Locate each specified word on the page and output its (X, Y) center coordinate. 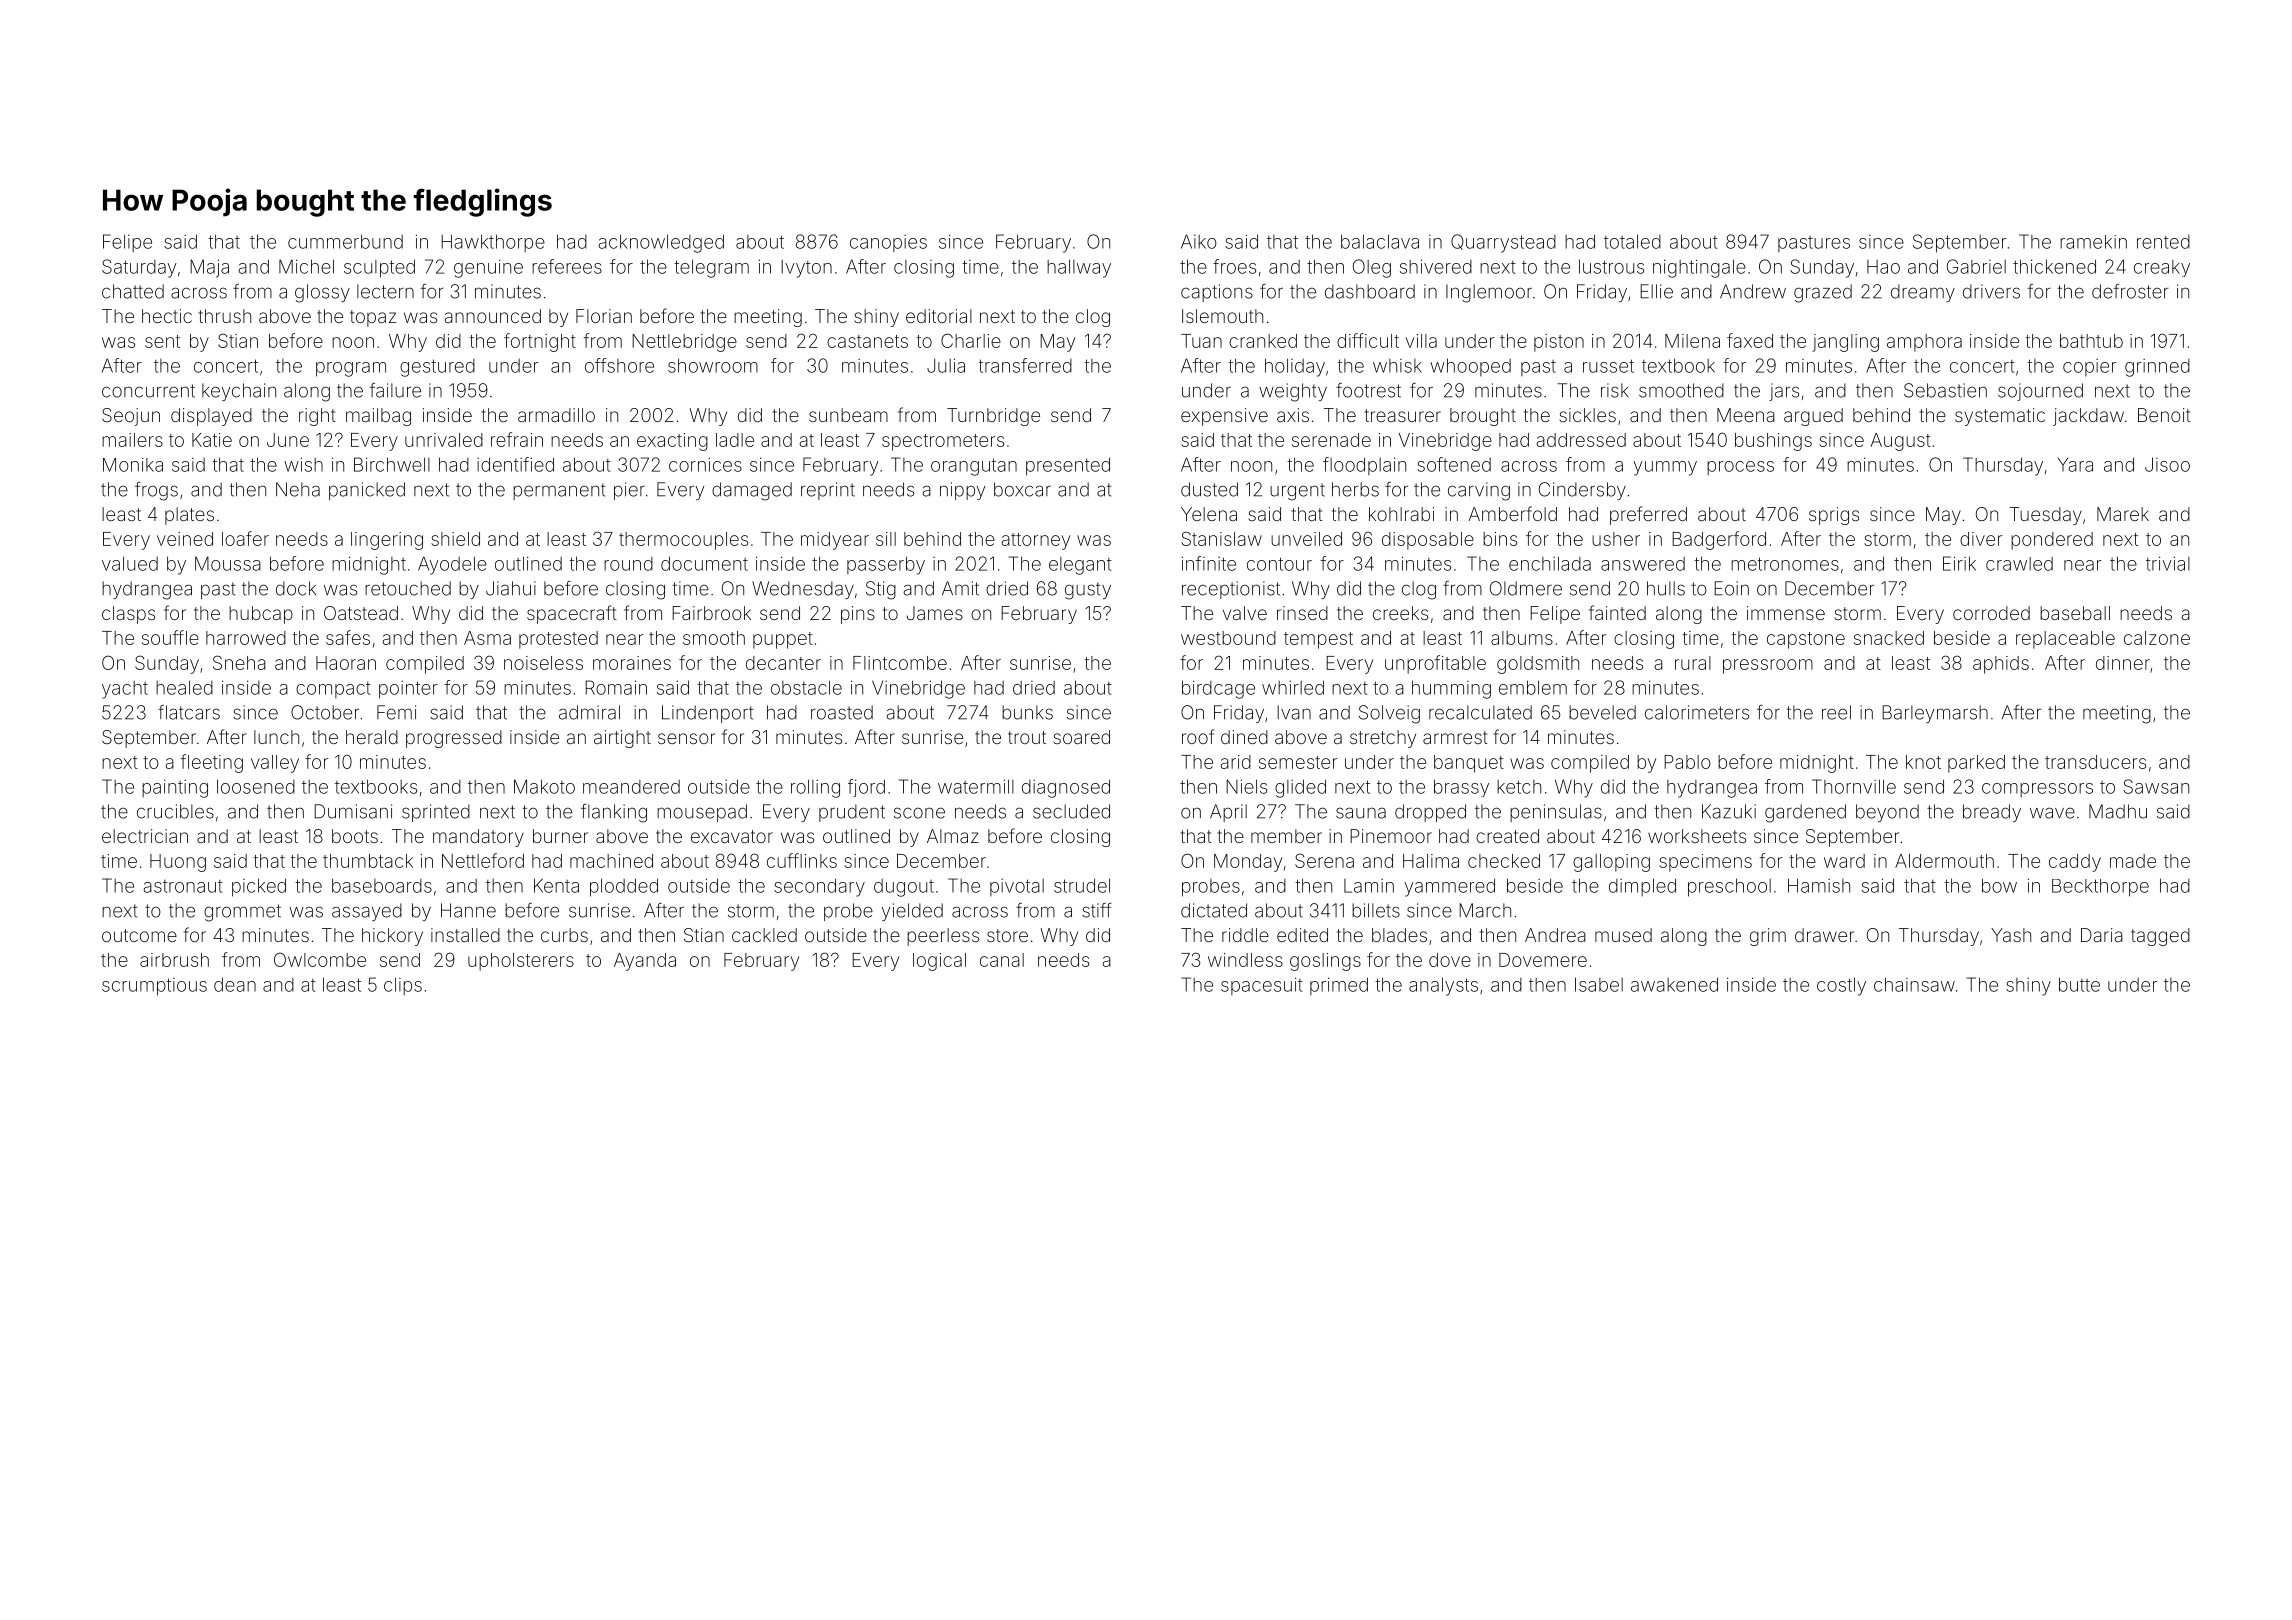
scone (919, 813)
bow (1999, 885)
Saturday (139, 268)
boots (355, 836)
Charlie (971, 340)
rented (2163, 242)
